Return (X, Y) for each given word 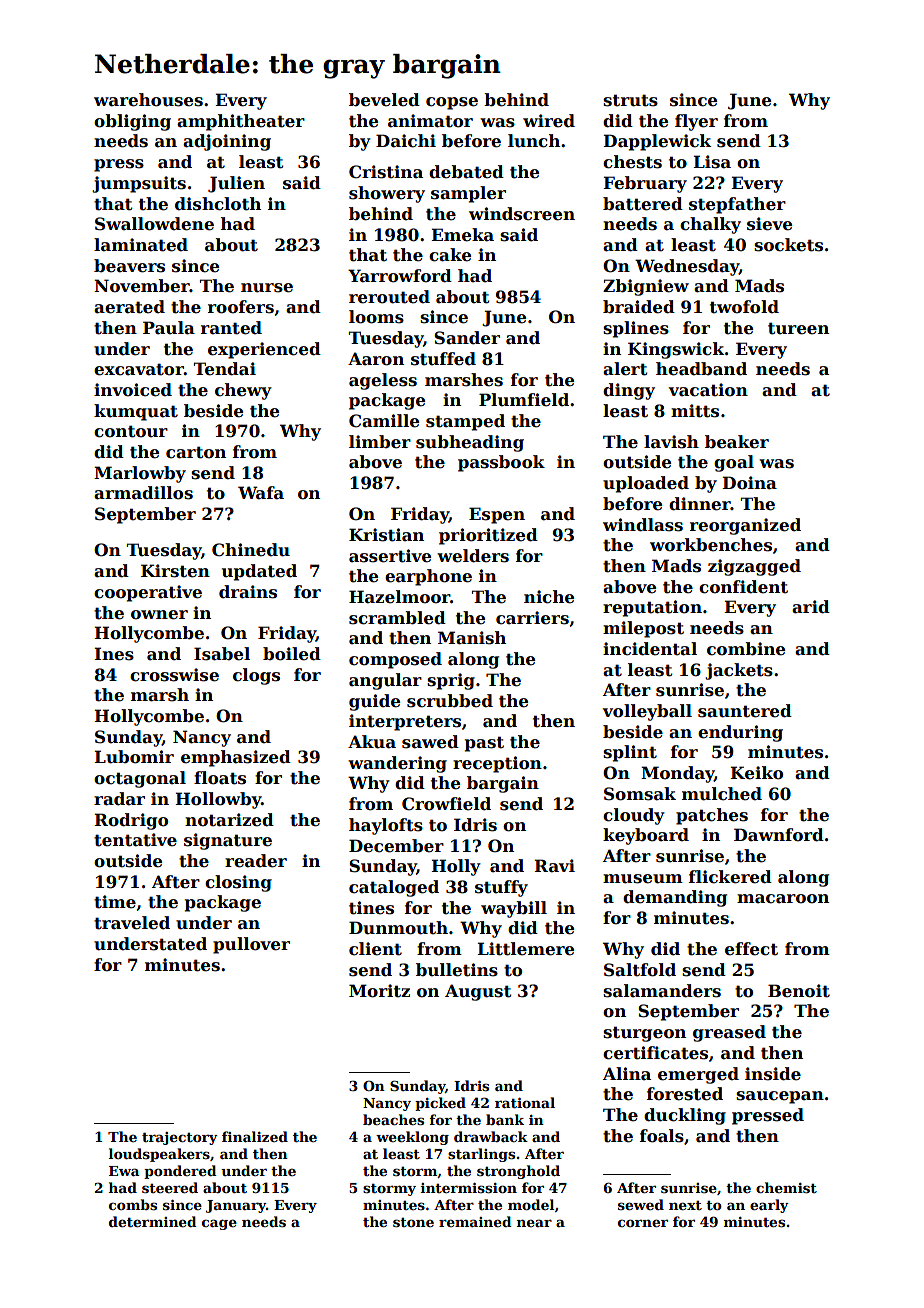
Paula (169, 328)
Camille (384, 421)
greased (729, 1033)
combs (133, 1204)
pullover (251, 945)
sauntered (745, 711)
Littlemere (525, 949)
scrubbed (450, 701)
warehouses (148, 100)
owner (159, 615)
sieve (769, 224)
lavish (671, 442)
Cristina (386, 172)
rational (525, 1102)
